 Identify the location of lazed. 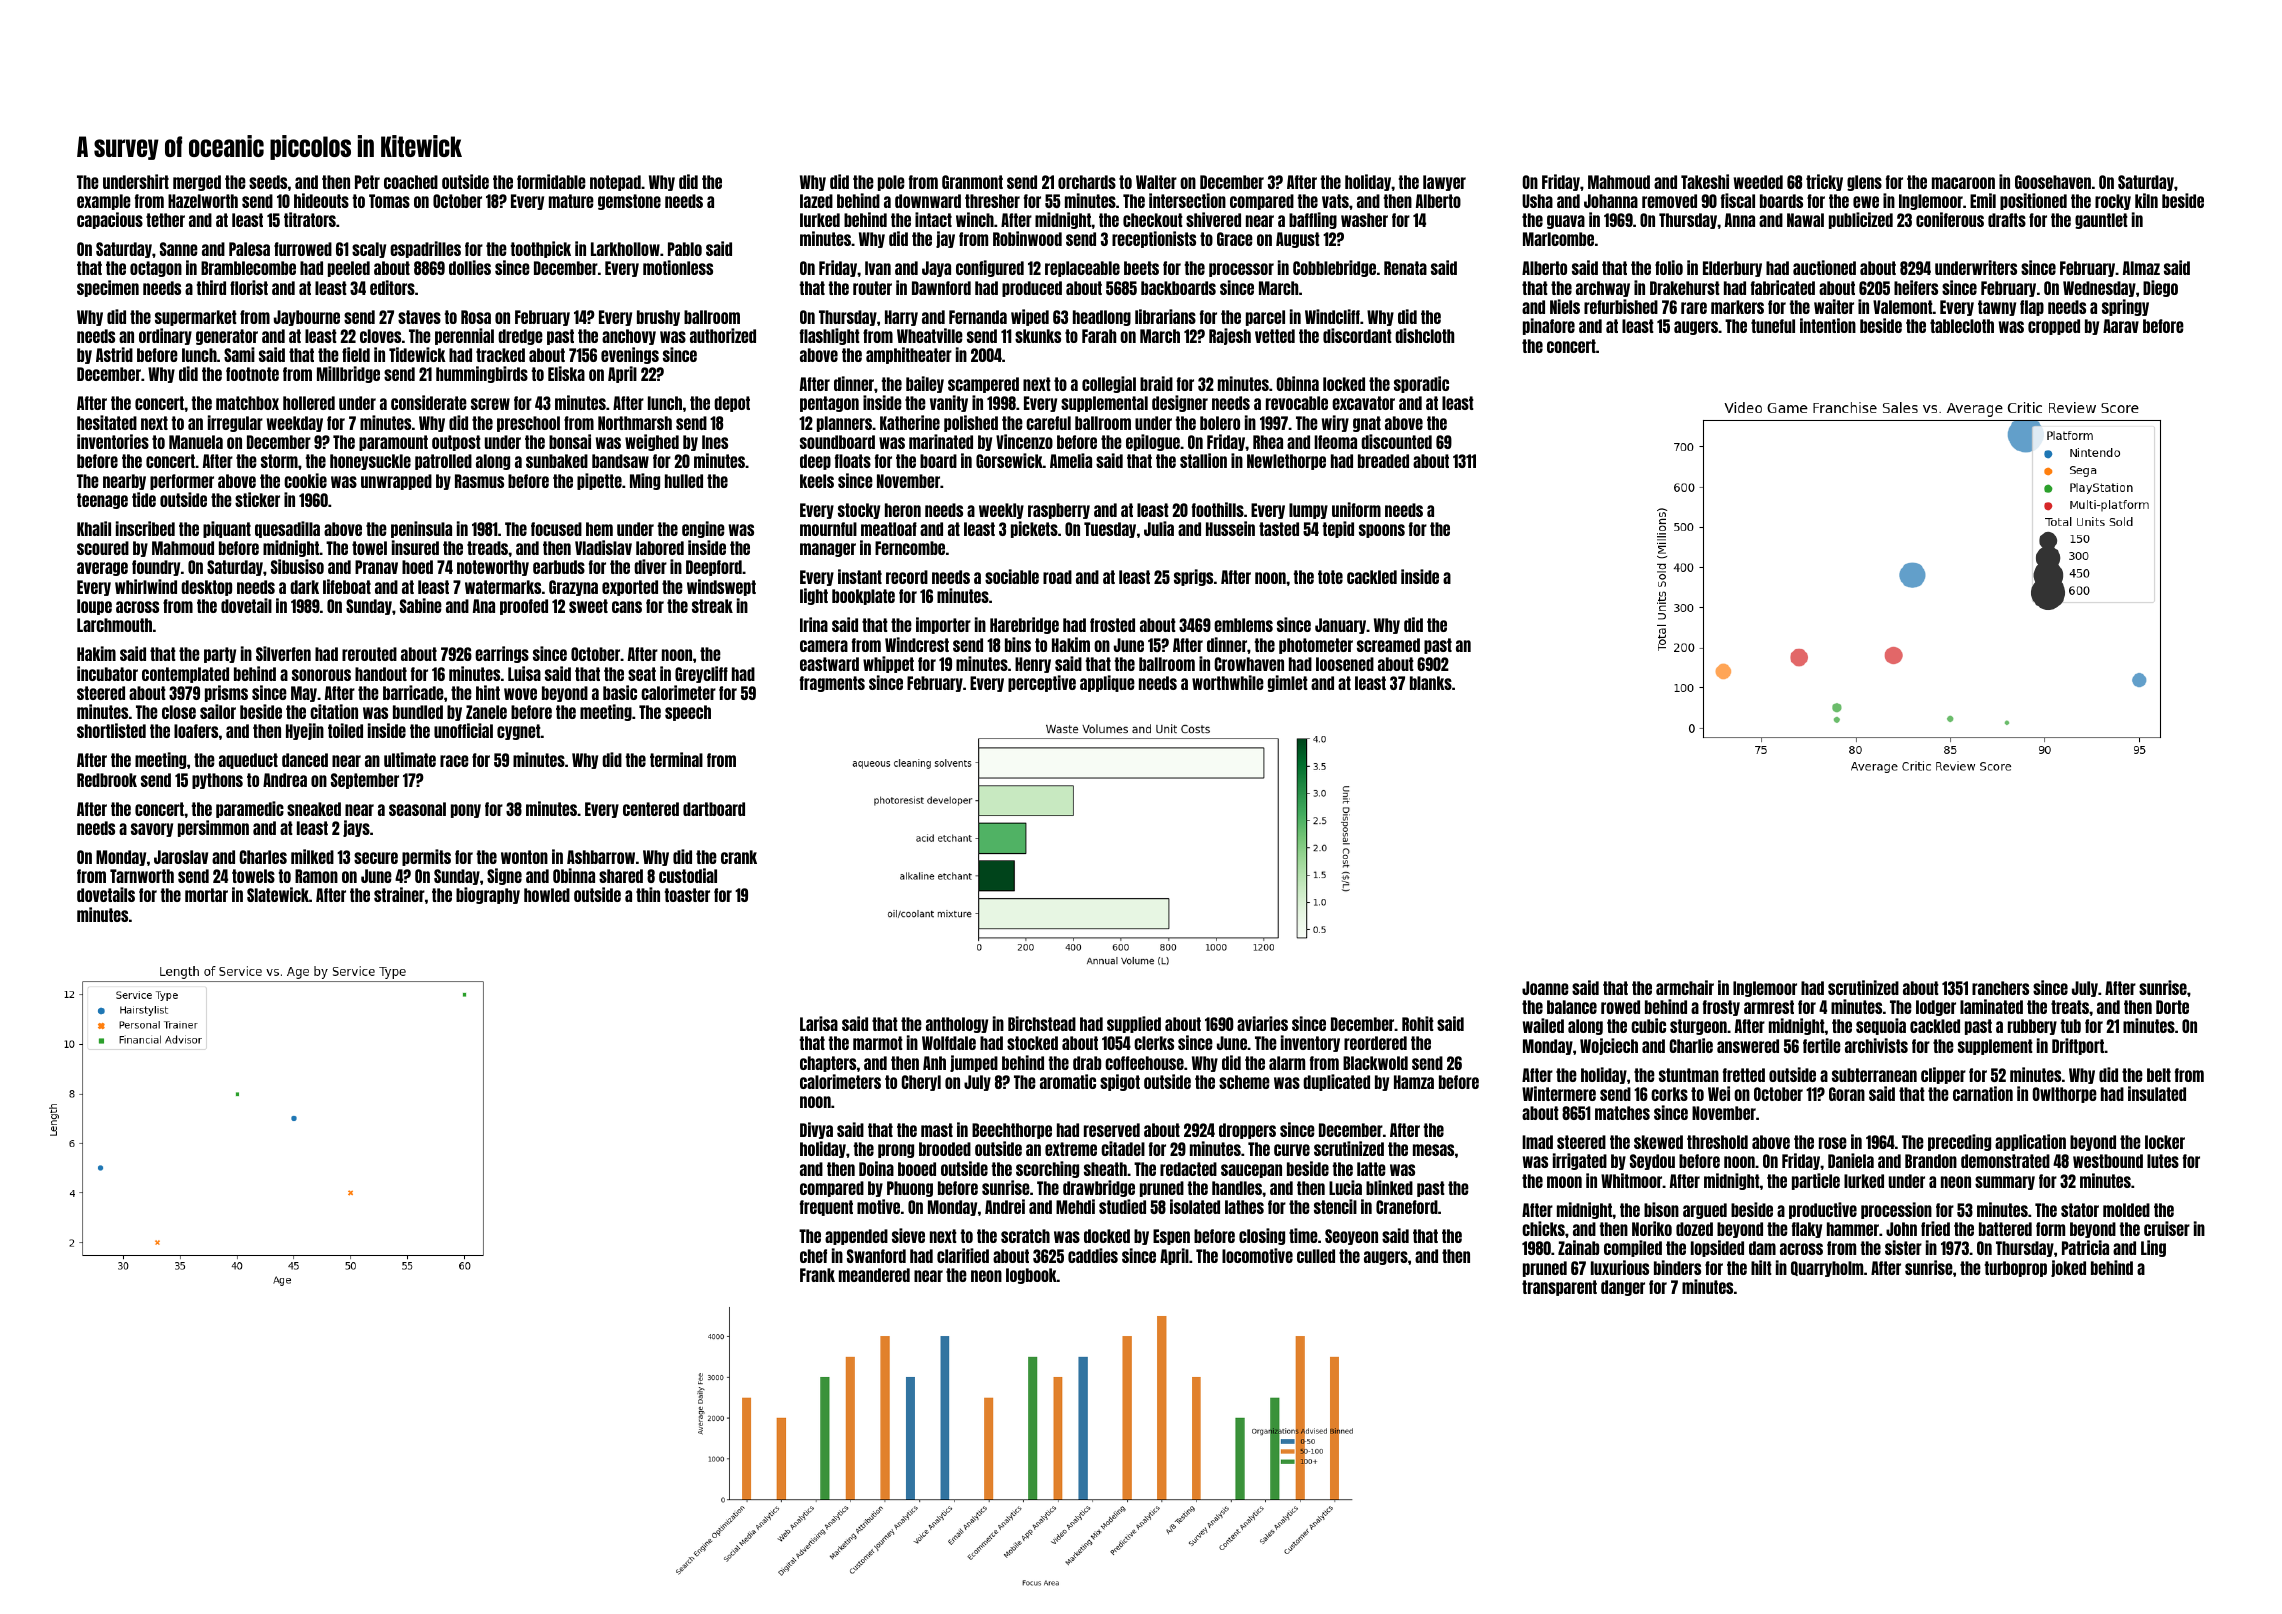
(816, 201).
